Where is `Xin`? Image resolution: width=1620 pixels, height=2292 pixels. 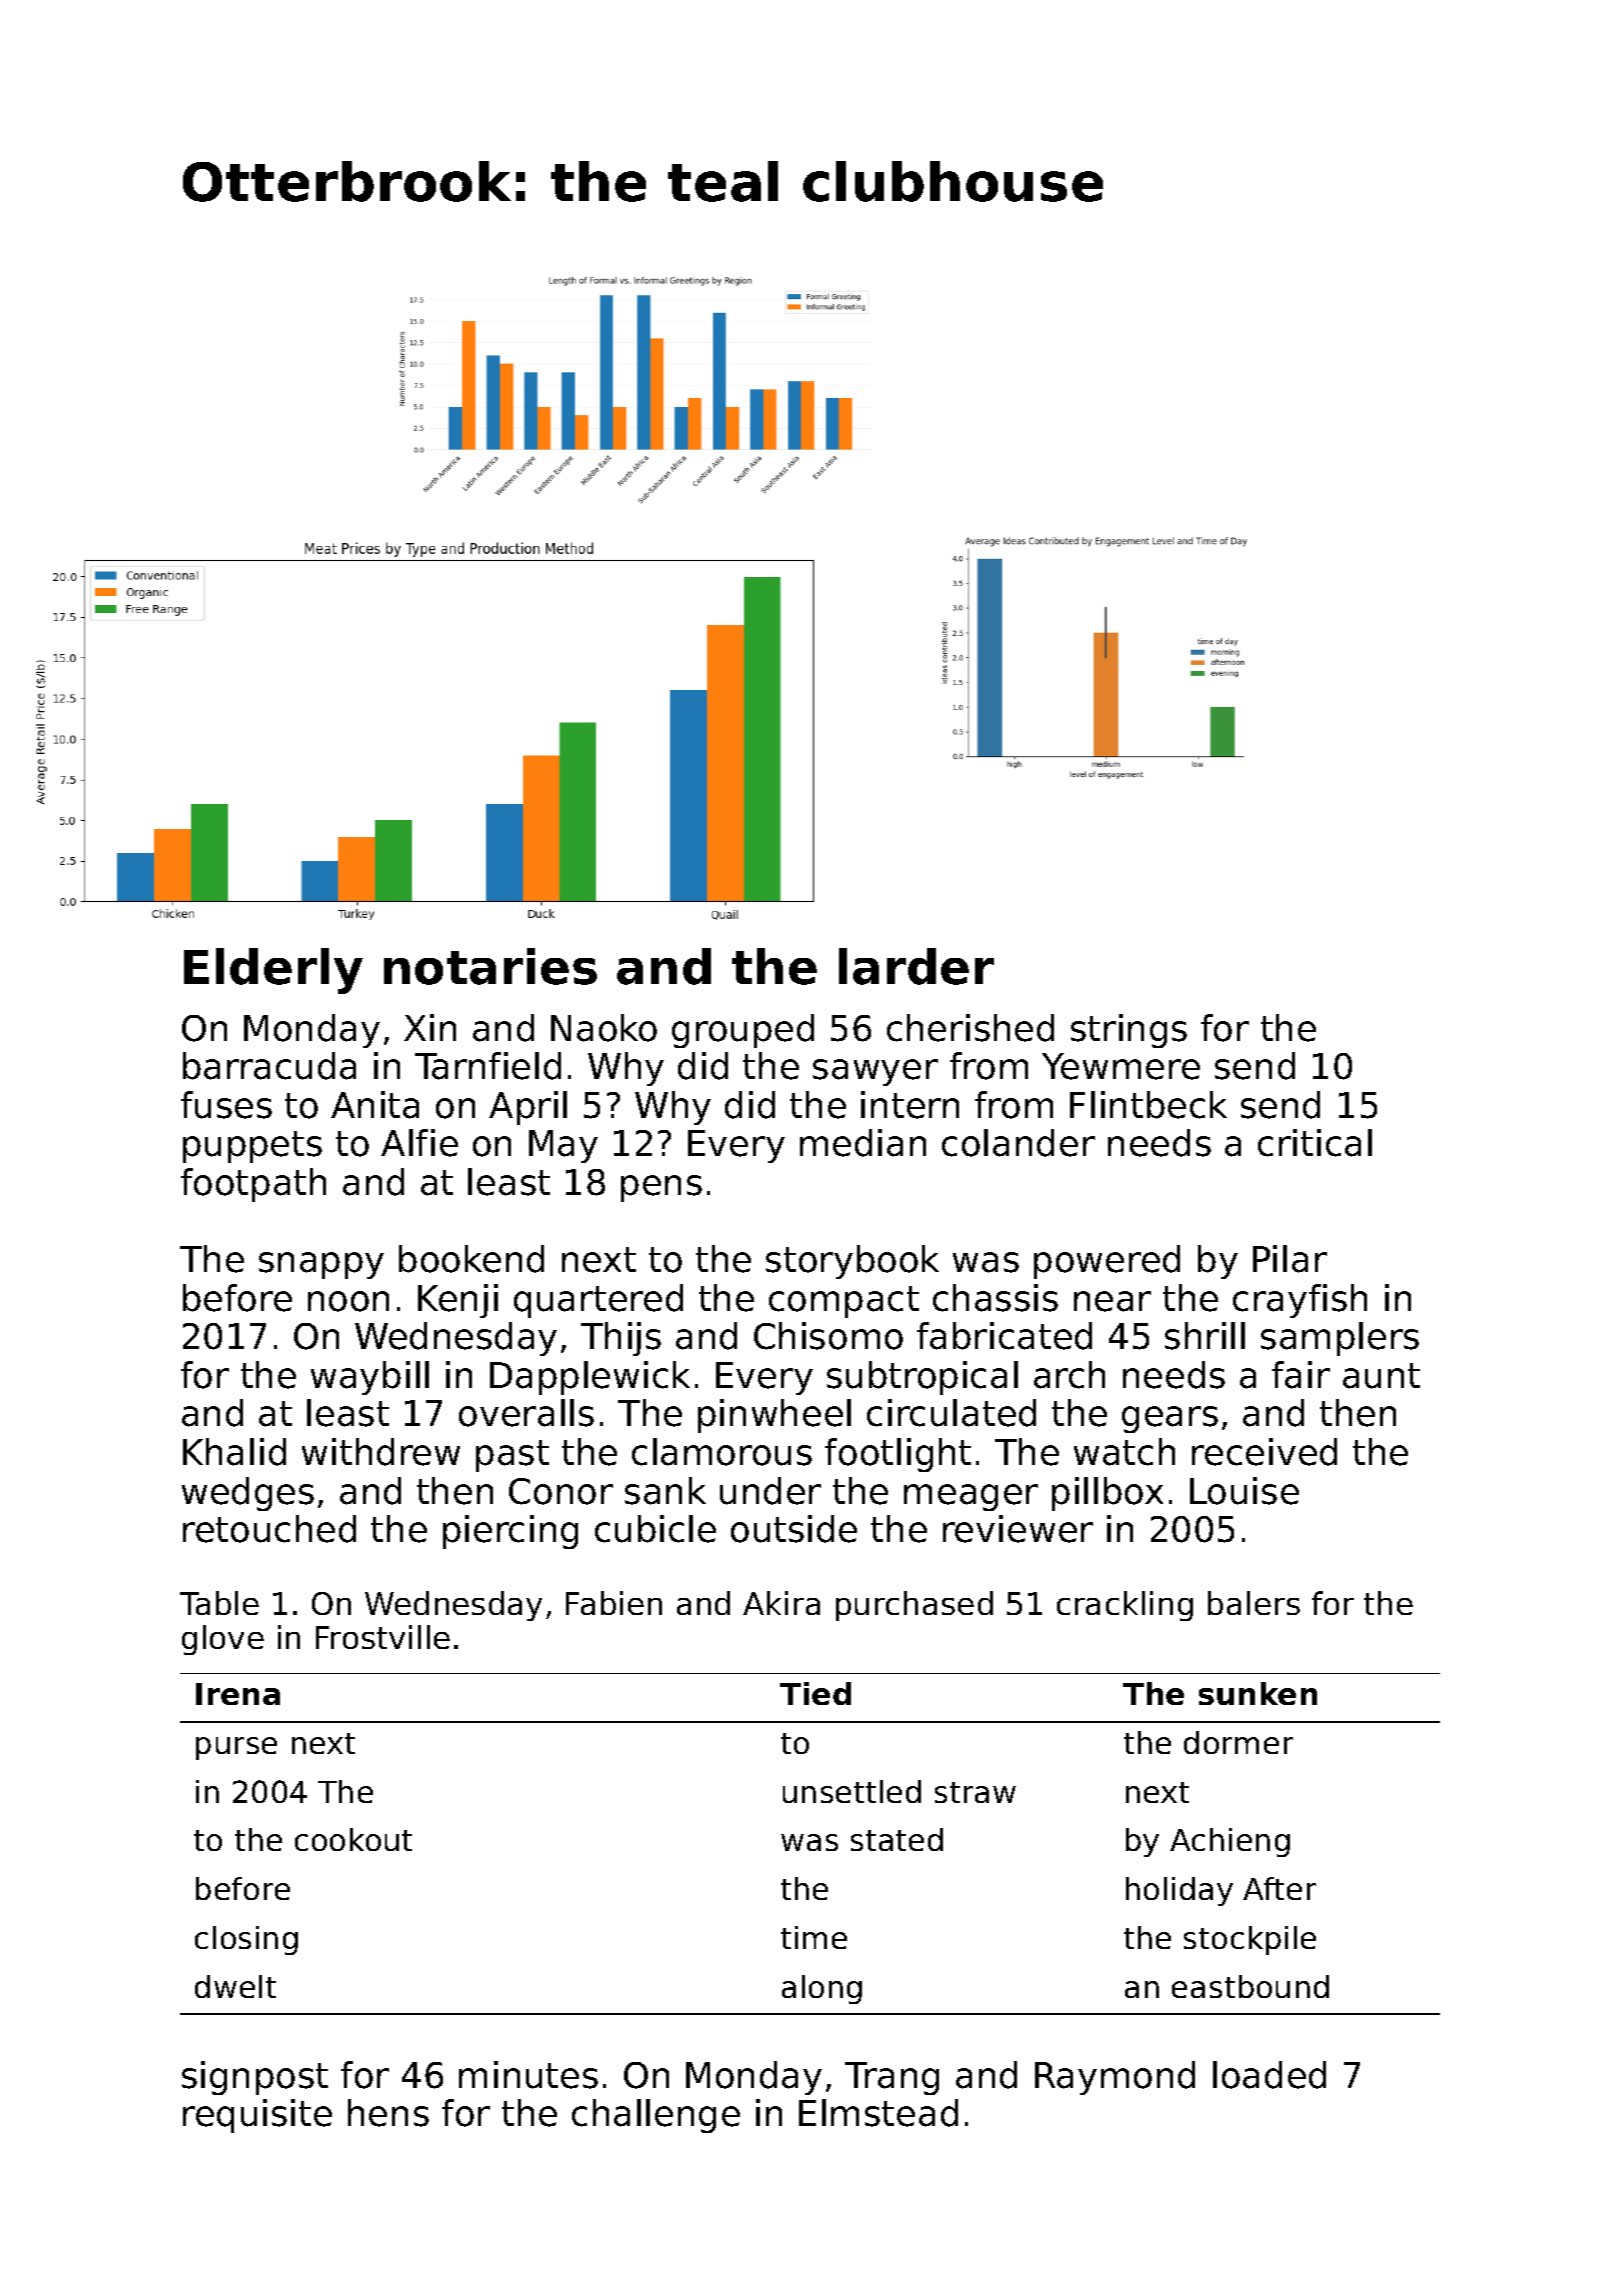
Xin is located at coordinates (430, 1027).
